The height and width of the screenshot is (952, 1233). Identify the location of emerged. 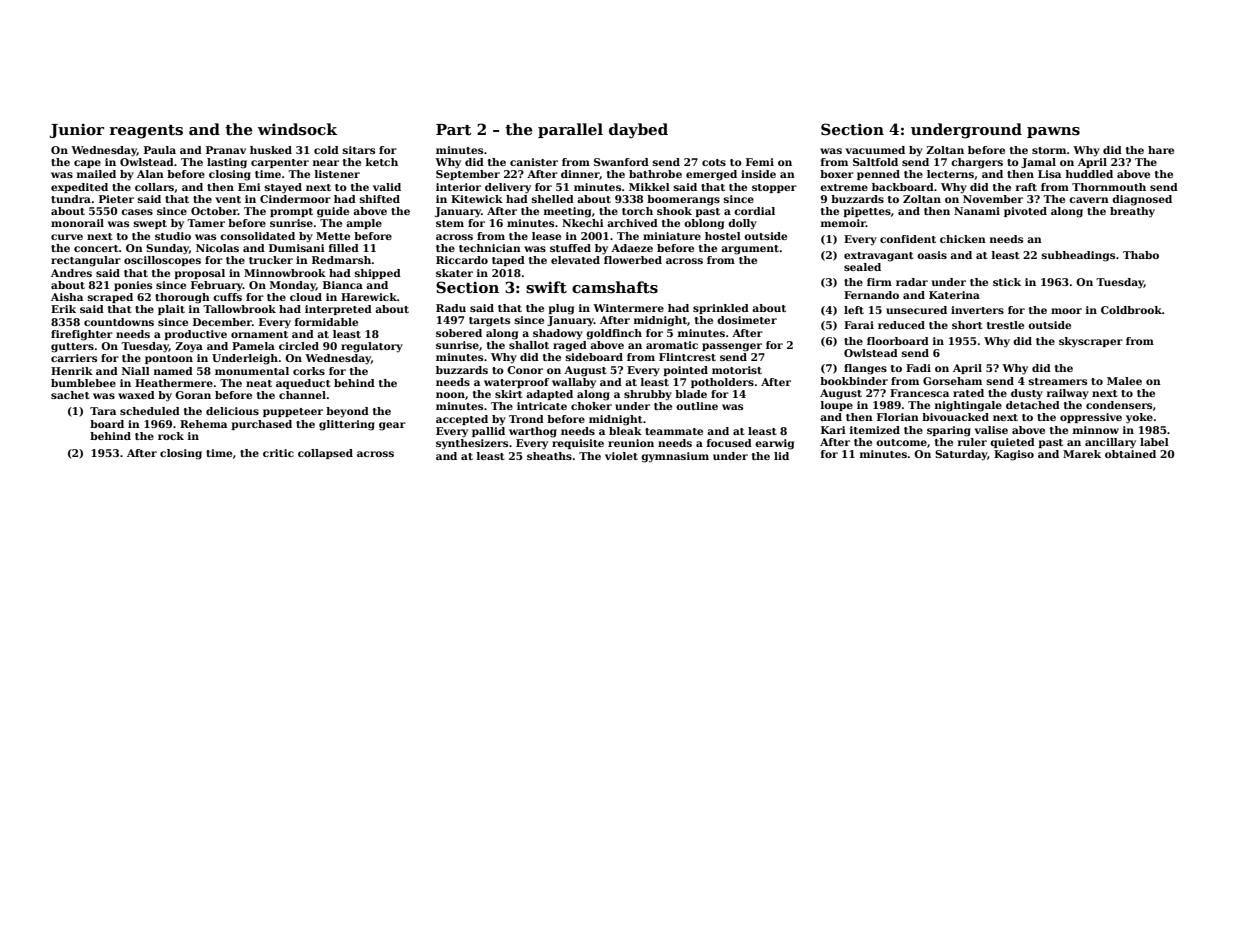
(711, 175).
